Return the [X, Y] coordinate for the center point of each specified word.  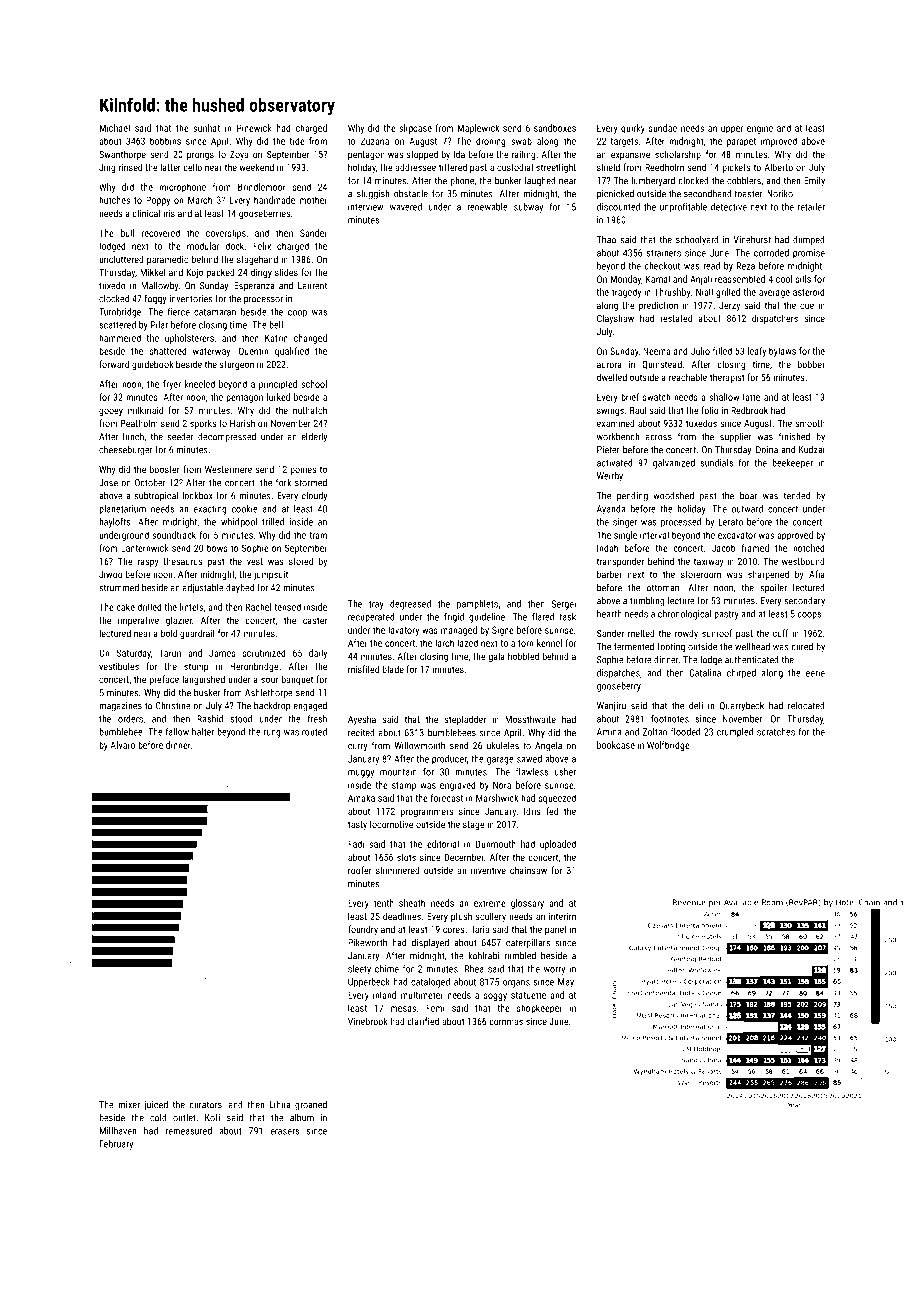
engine [760, 129]
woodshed [673, 495]
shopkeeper [539, 1009]
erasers [284, 1132]
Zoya [239, 155]
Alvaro [122, 745]
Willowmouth [419, 745]
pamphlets [477, 605]
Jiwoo [111, 574]
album [302, 1117]
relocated [806, 705]
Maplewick [478, 129]
